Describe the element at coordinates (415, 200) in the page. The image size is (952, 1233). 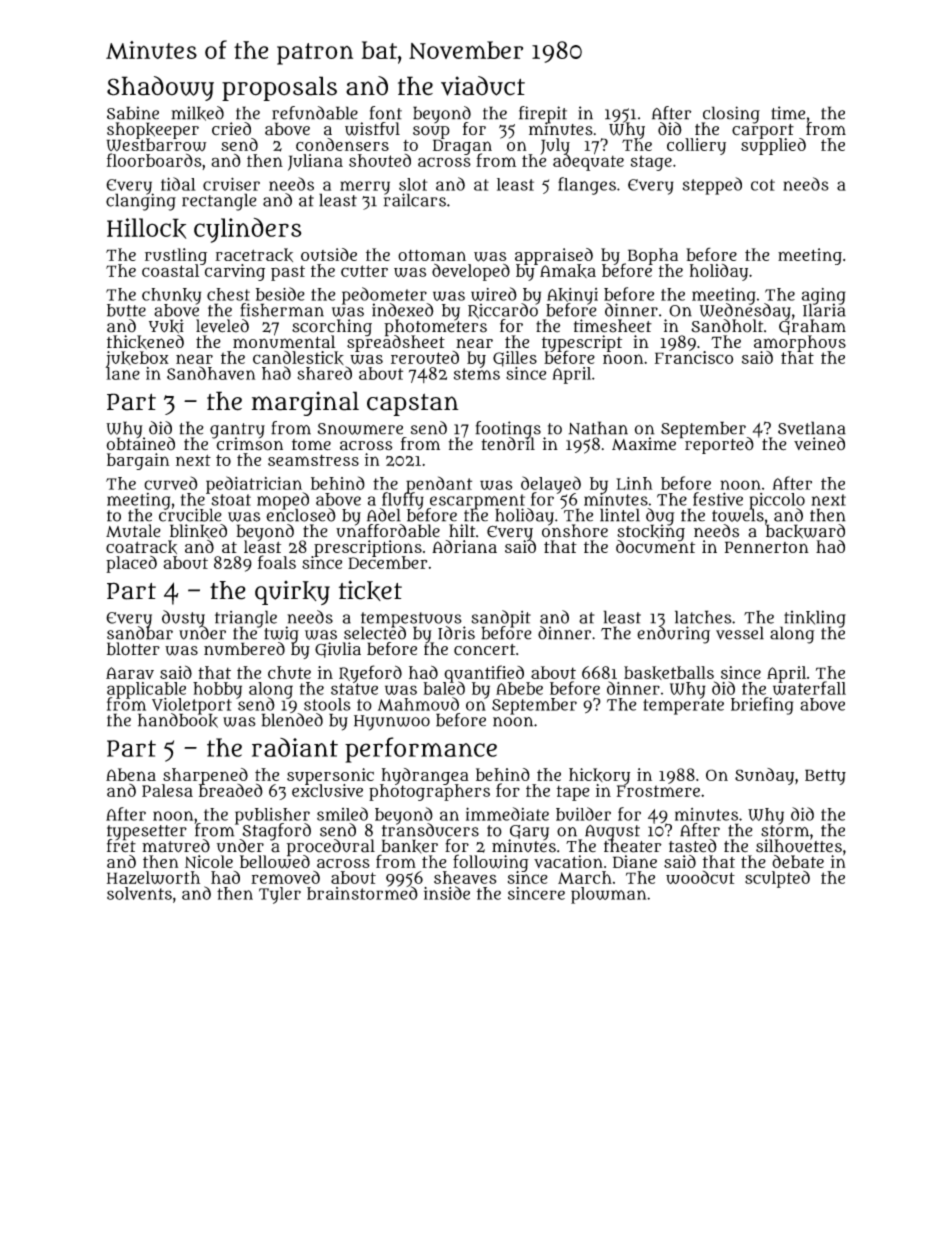
I see `railcars` at that location.
